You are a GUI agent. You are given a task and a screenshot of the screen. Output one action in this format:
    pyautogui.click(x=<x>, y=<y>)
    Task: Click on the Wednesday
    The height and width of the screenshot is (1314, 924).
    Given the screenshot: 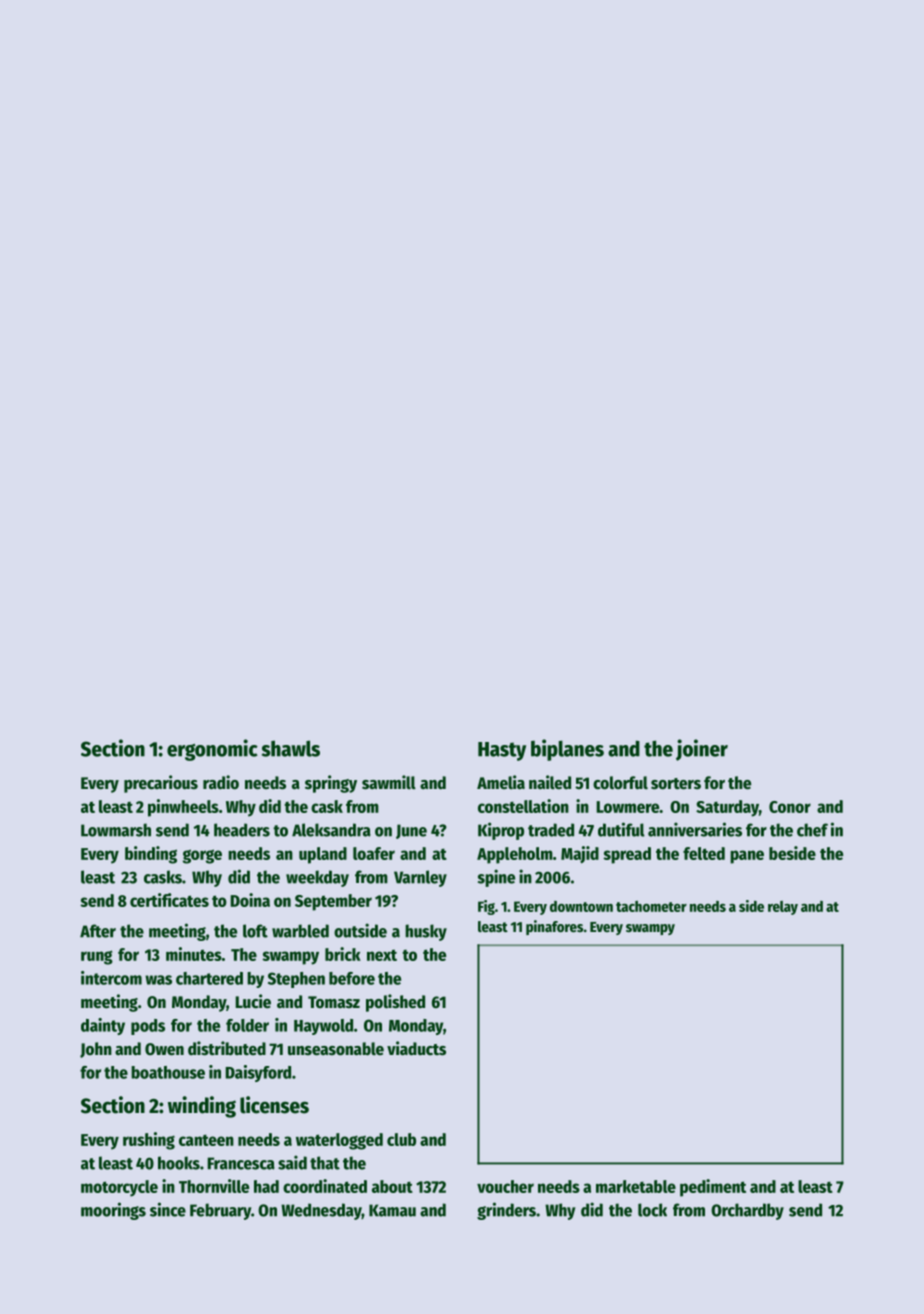 What is the action you would take?
    pyautogui.click(x=321, y=1211)
